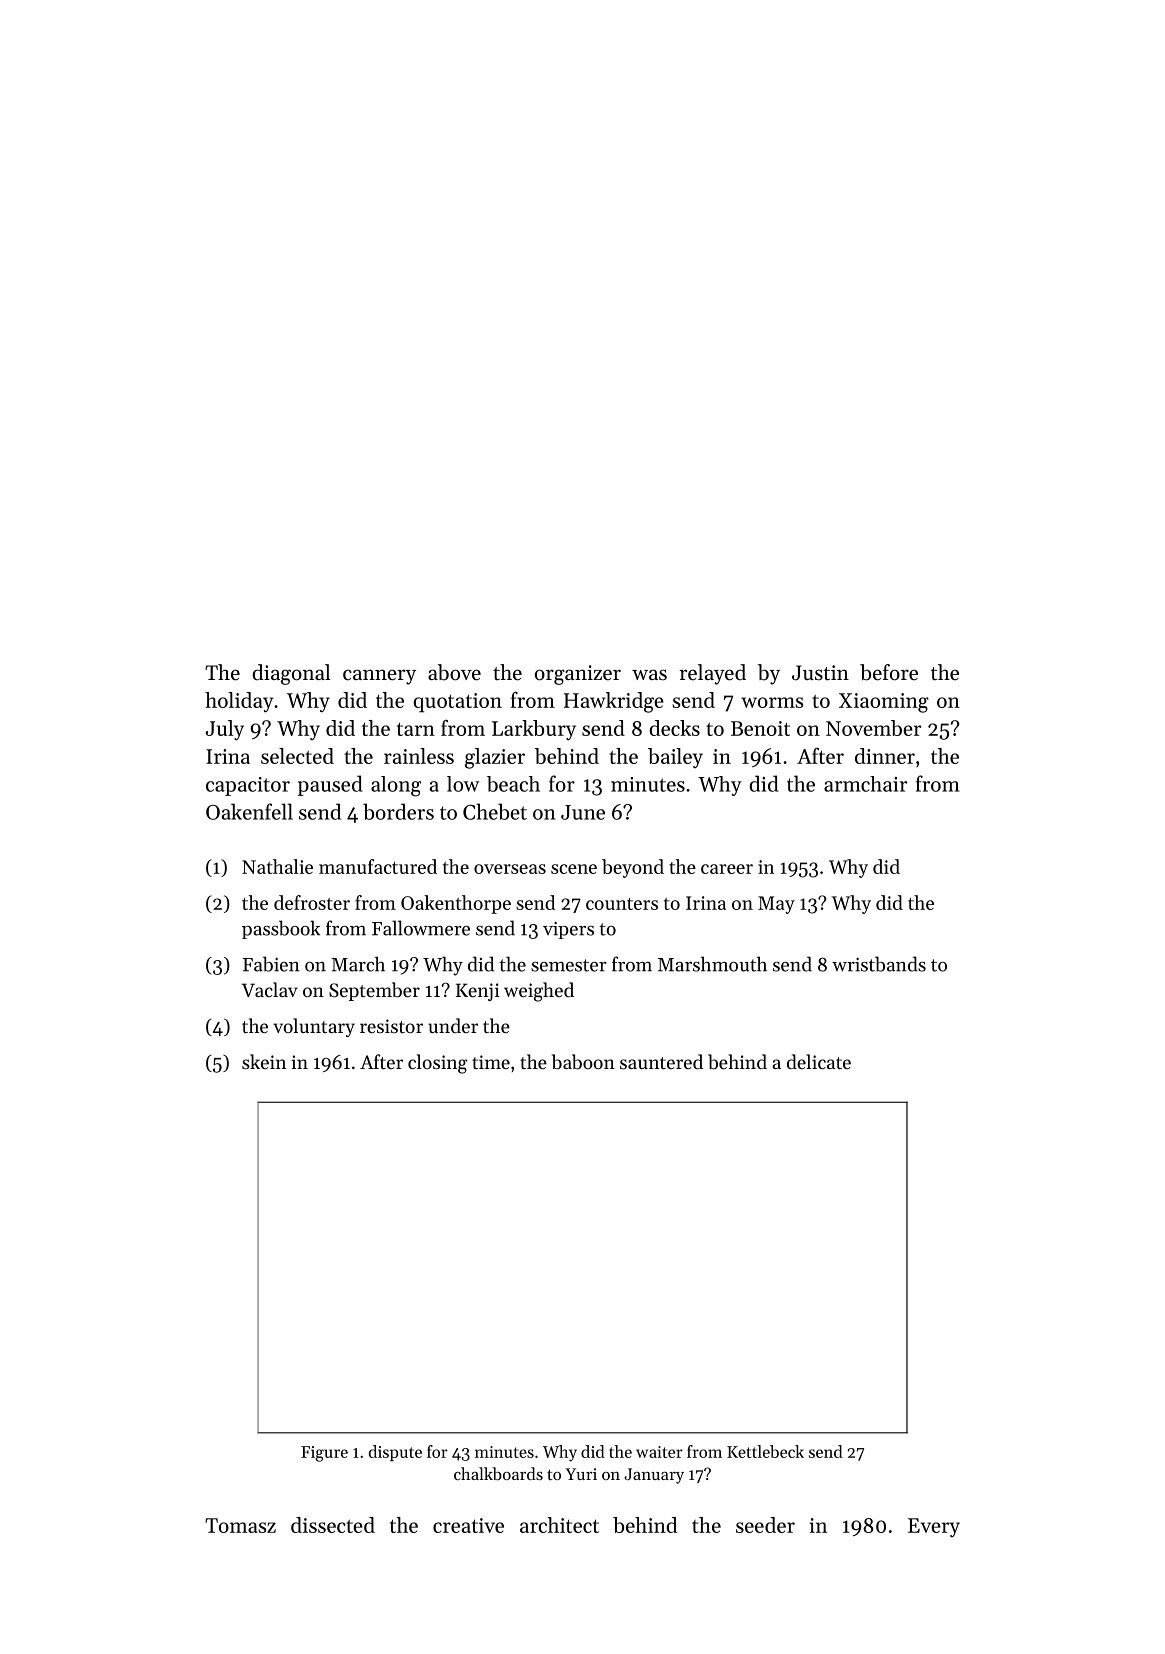 The height and width of the image is (1654, 1165). Describe the element at coordinates (291, 674) in the image. I see `diagonal` at that location.
